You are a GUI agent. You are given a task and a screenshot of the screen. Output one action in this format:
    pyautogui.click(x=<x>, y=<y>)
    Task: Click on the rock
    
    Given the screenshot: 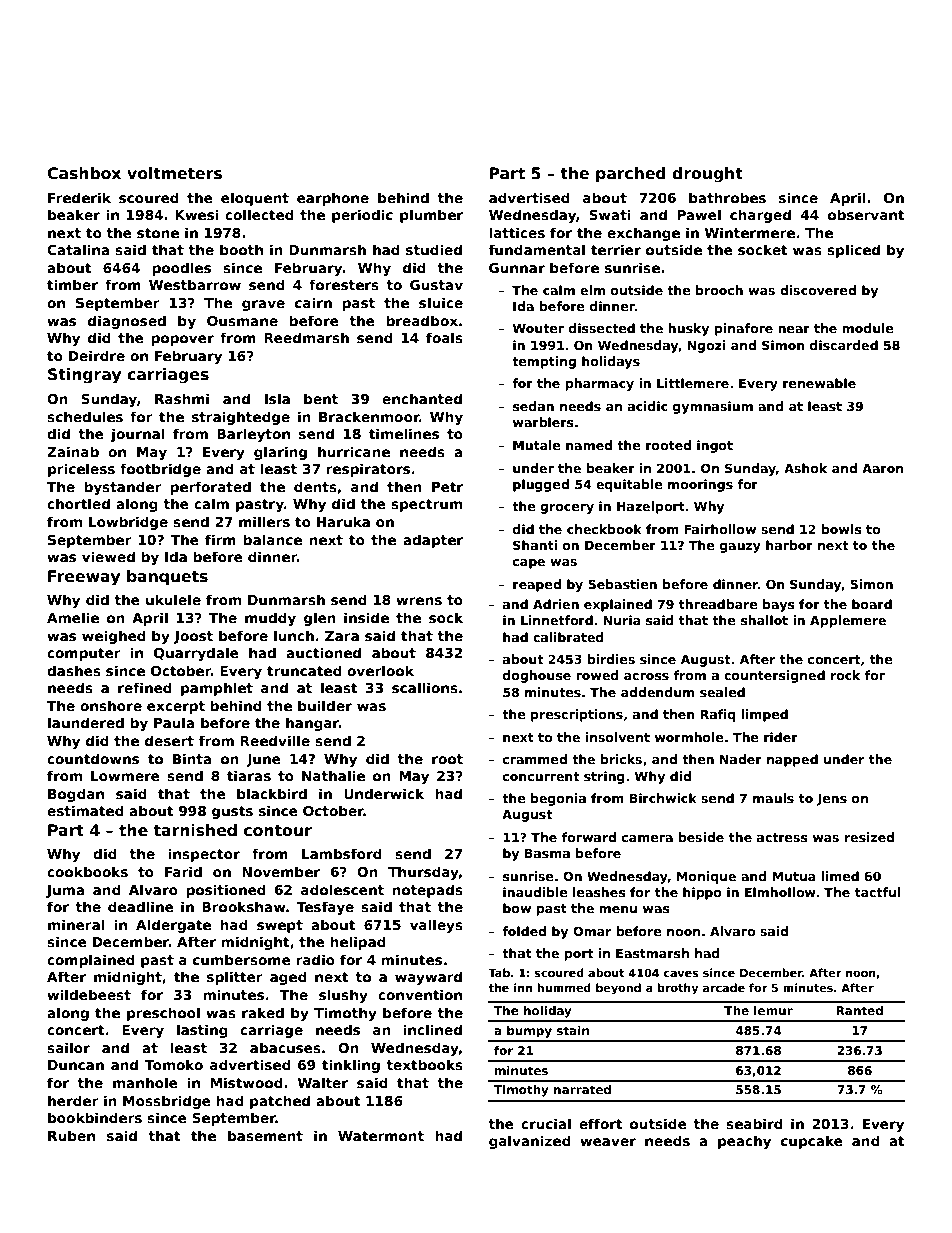 What is the action you would take?
    pyautogui.click(x=845, y=675)
